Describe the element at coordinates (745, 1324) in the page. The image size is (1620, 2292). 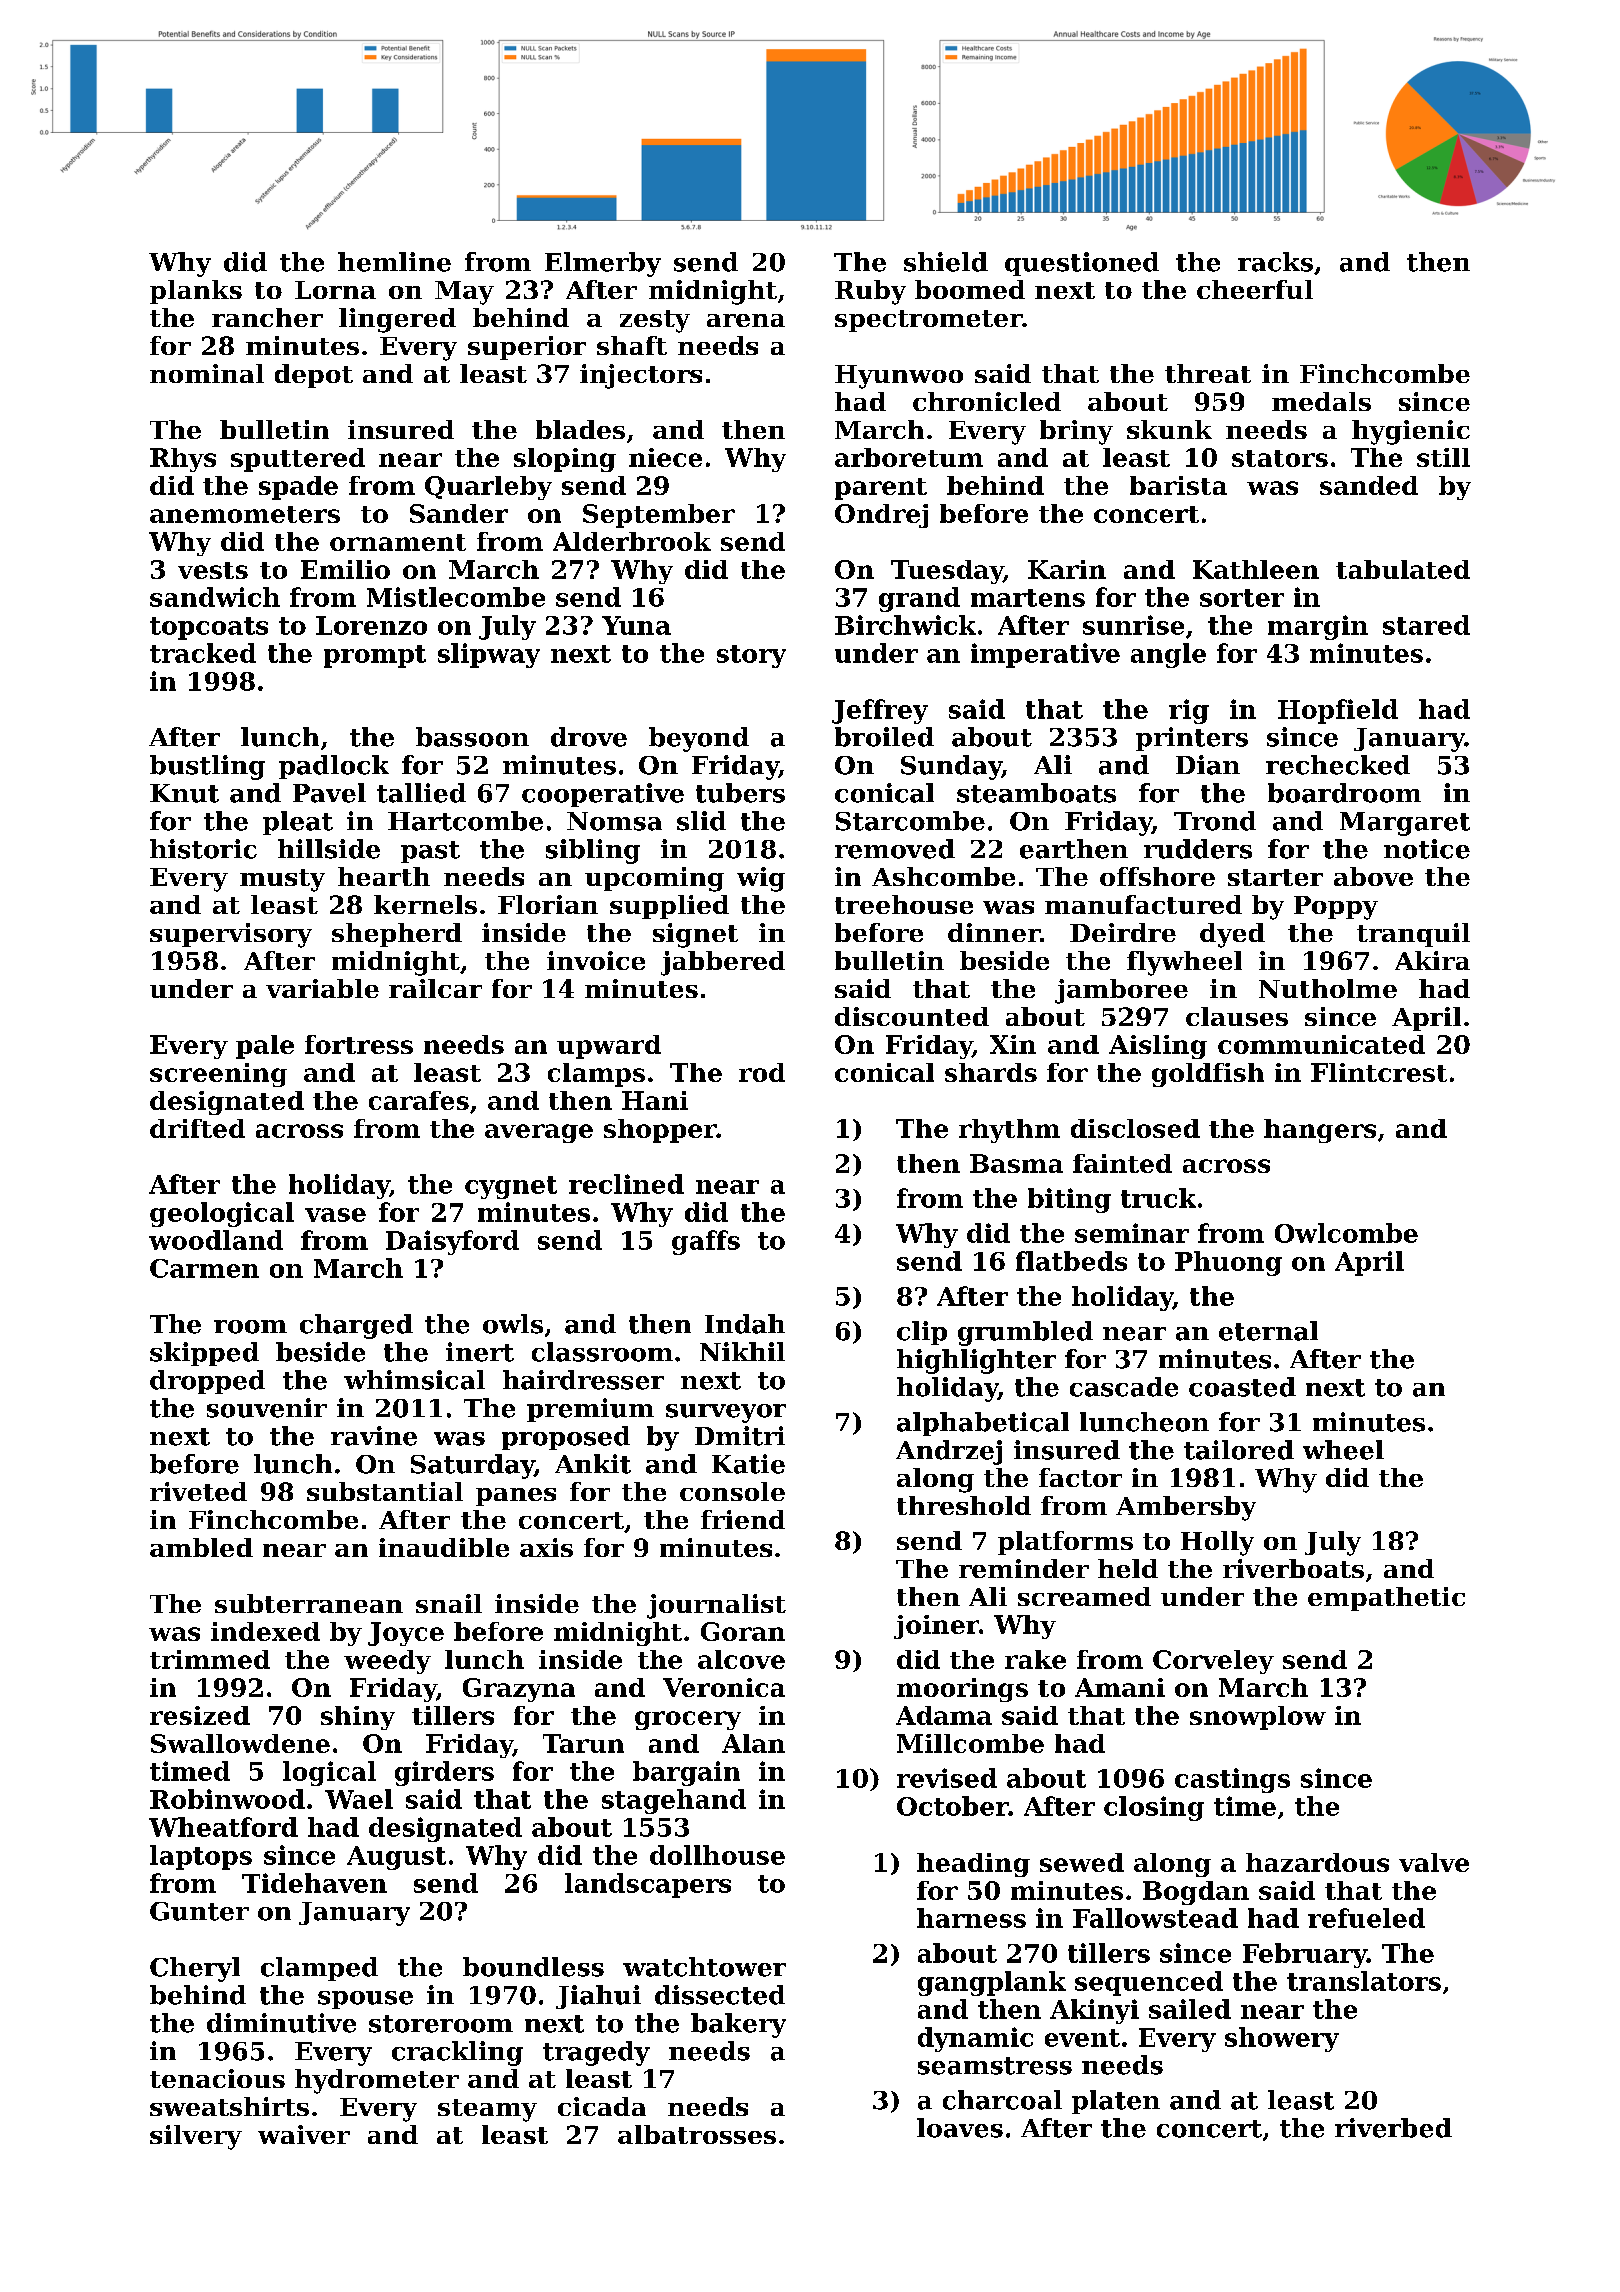
I see `Indah` at that location.
